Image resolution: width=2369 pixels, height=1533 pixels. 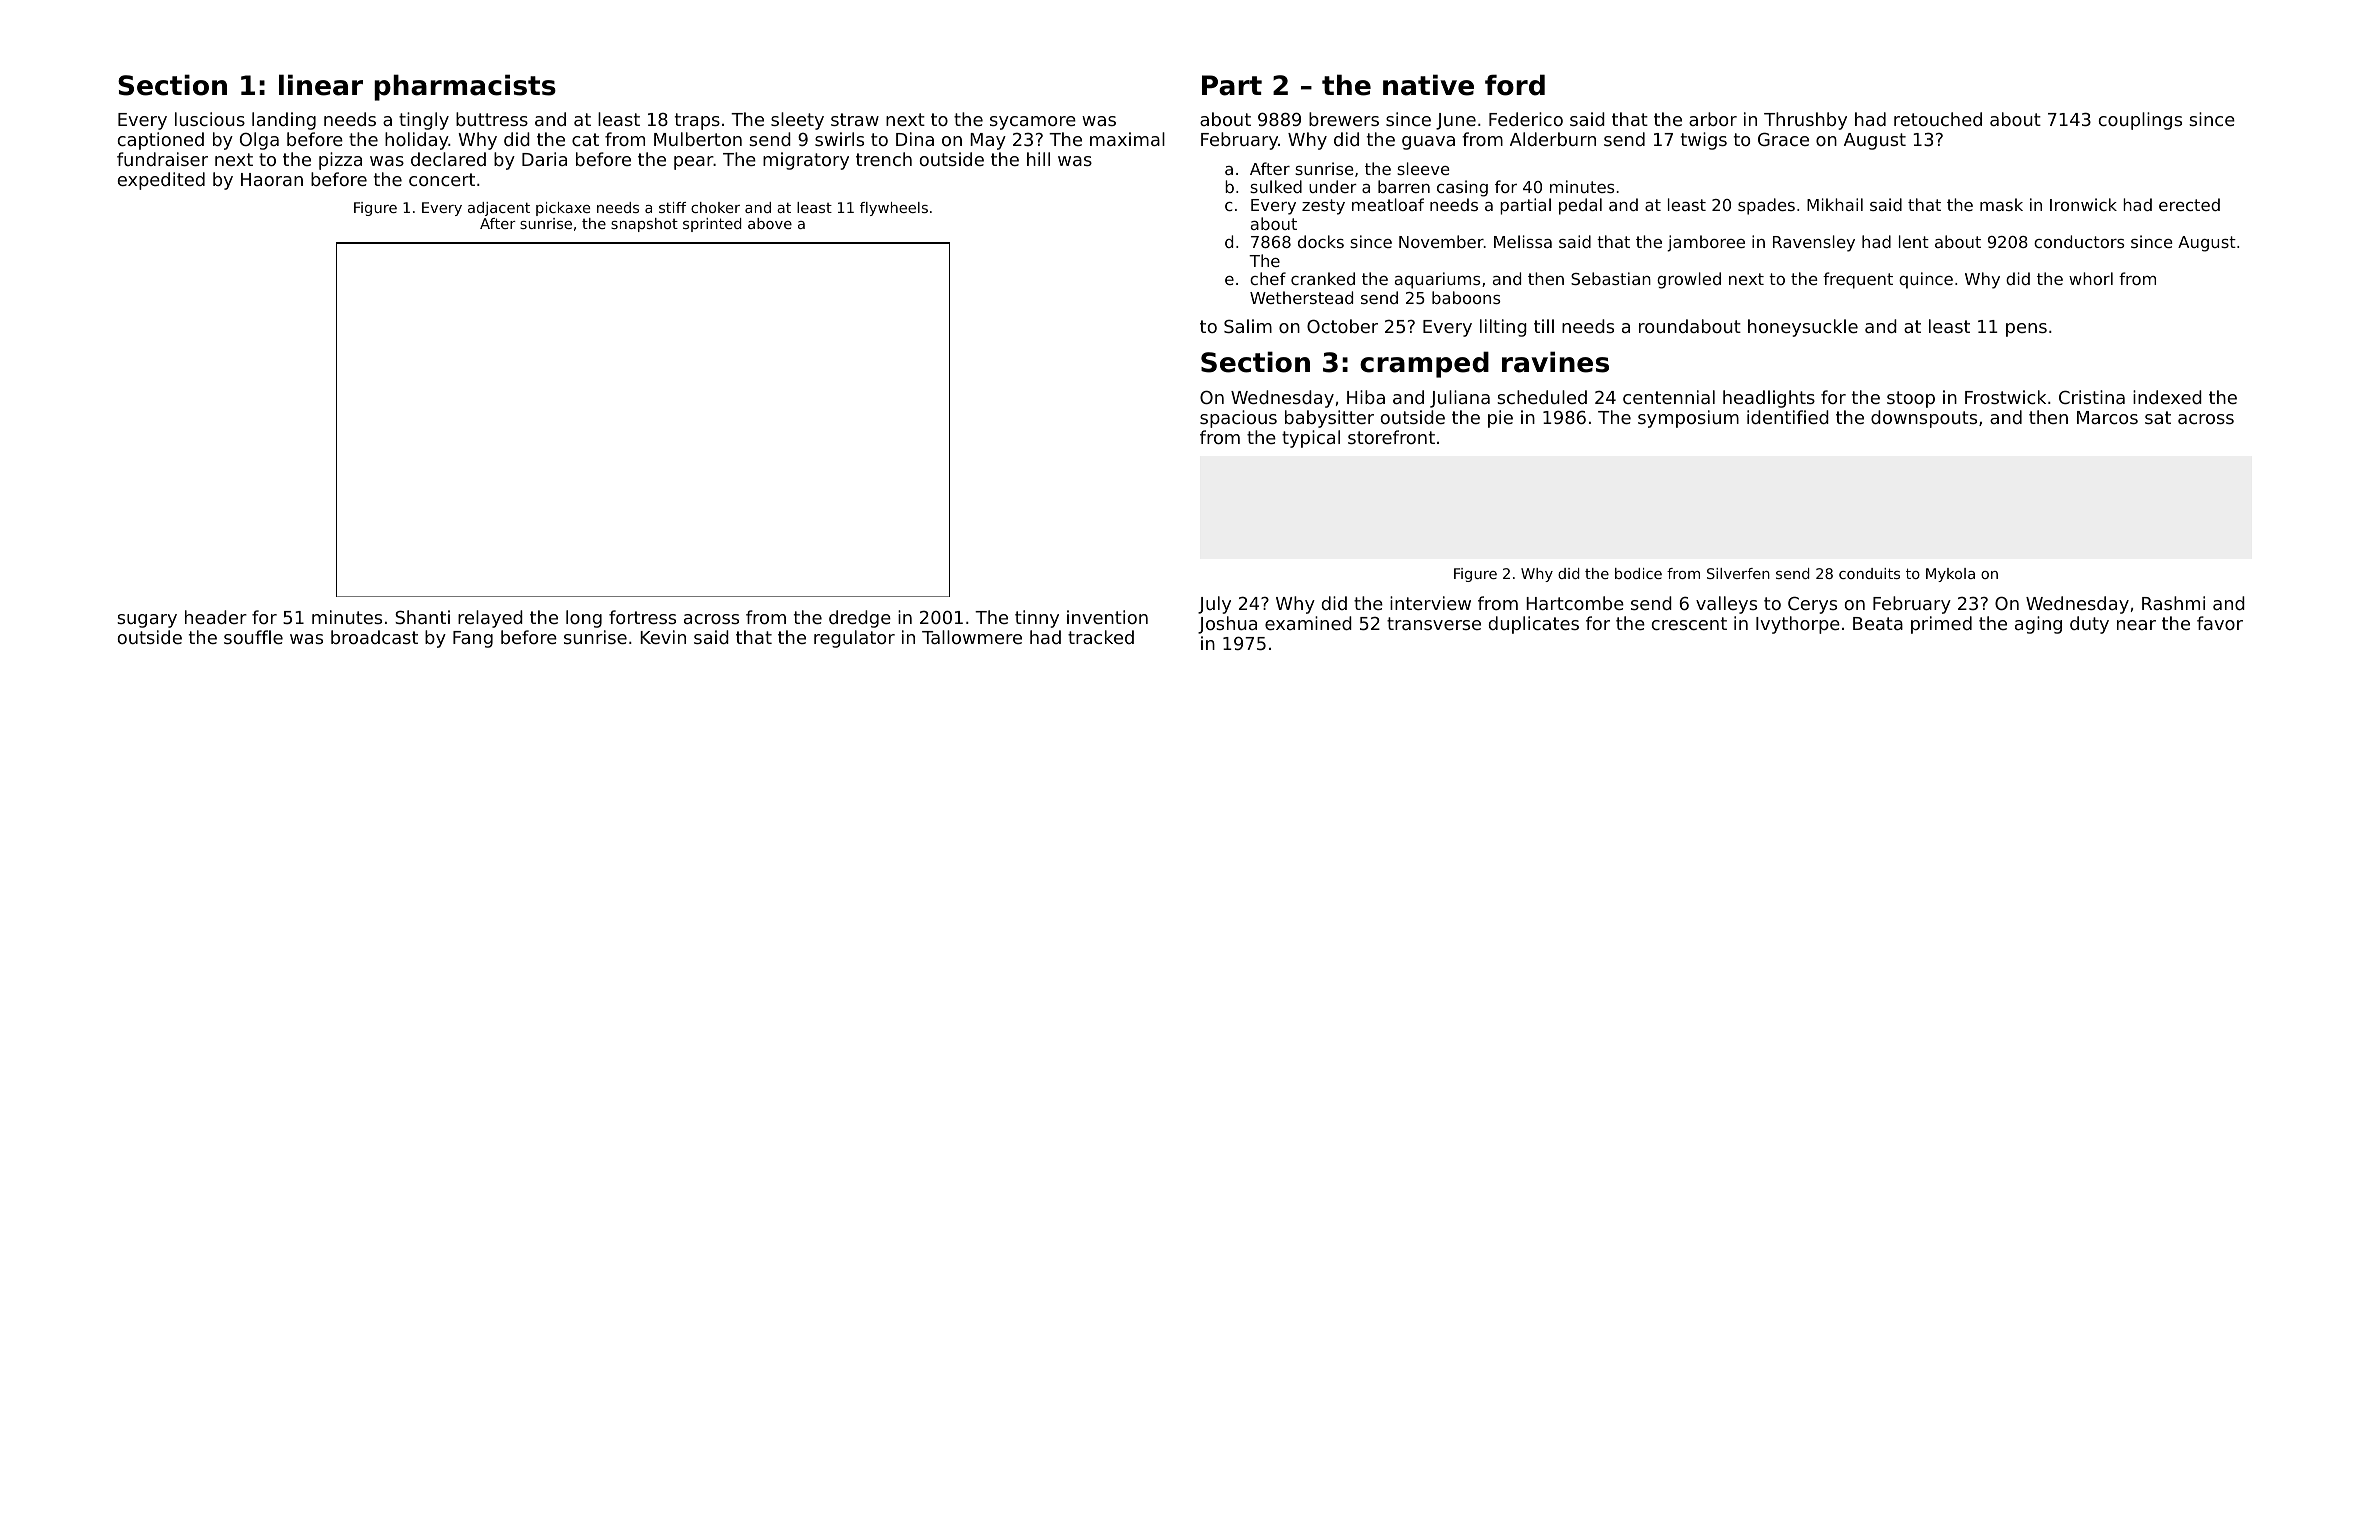 What do you see at coordinates (1329, 419) in the image?
I see `babysitter` at bounding box center [1329, 419].
